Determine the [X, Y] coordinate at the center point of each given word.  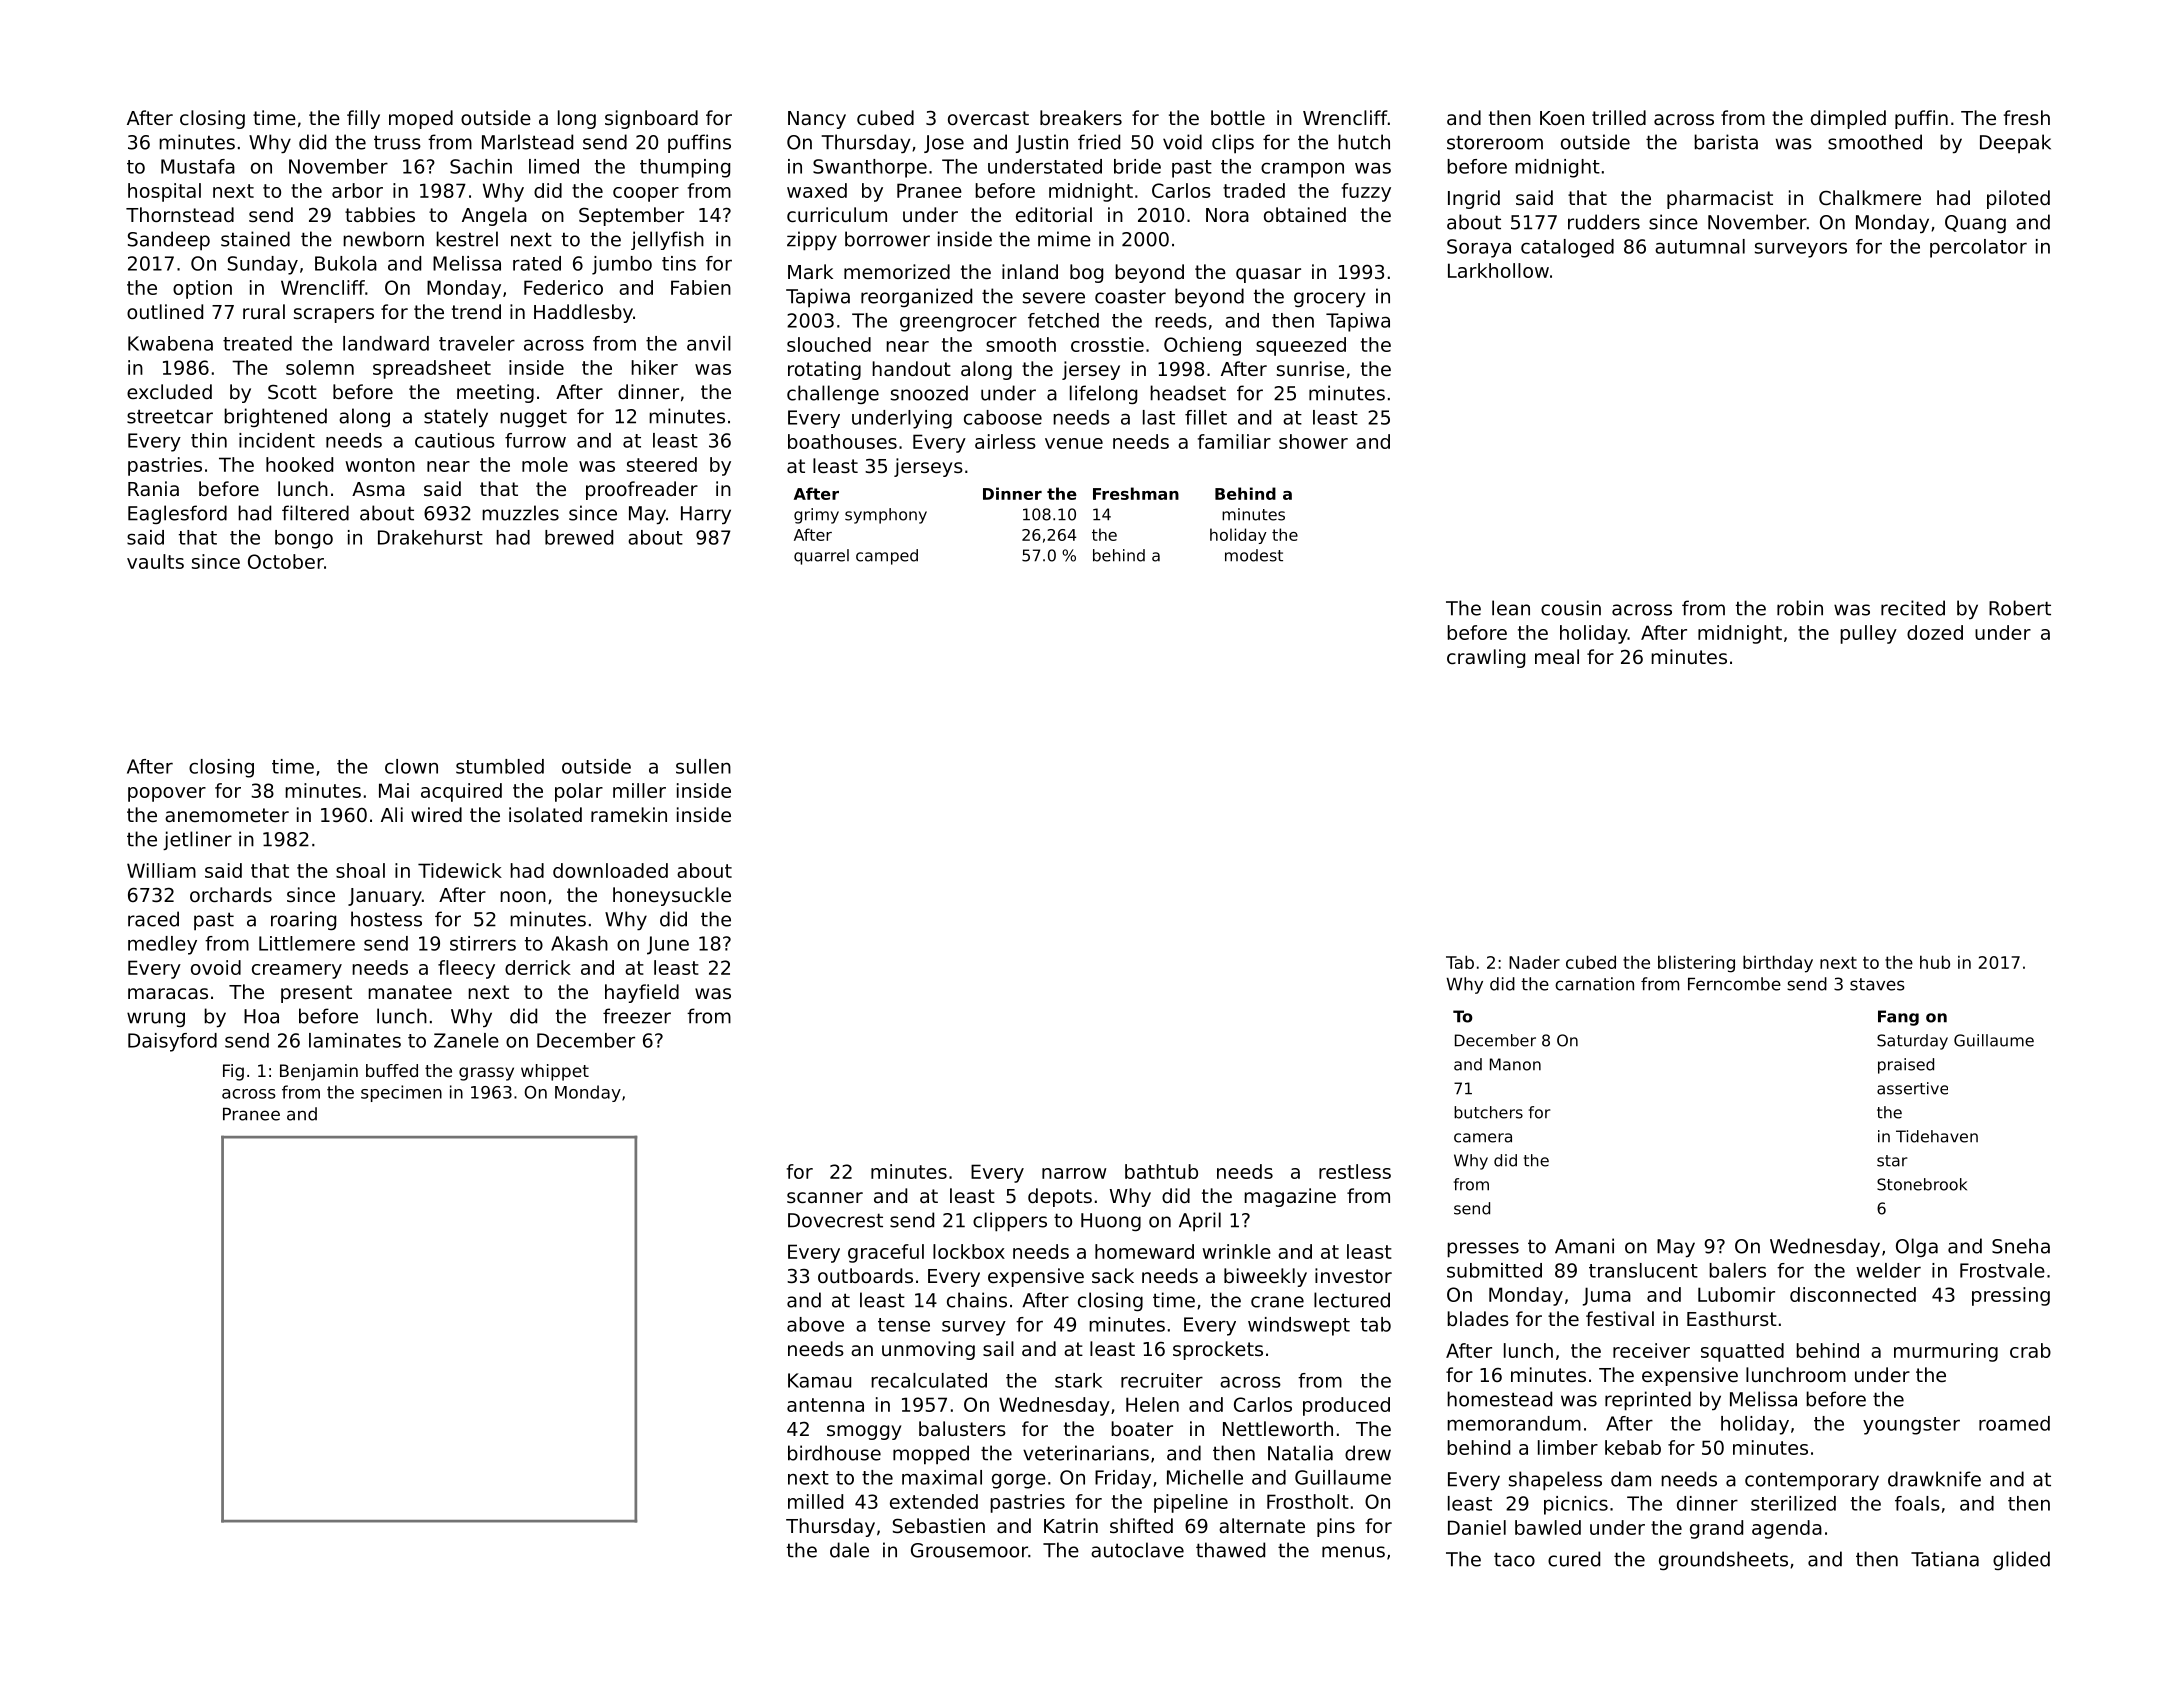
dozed [1935, 632]
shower [1313, 441]
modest [1254, 555]
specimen [401, 1093]
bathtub [1161, 1171]
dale [849, 1550]
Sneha [2021, 1246]
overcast [988, 118]
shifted [1141, 1525]
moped [421, 119]
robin [1800, 608]
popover [167, 794]
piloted [2018, 199]
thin [209, 440]
